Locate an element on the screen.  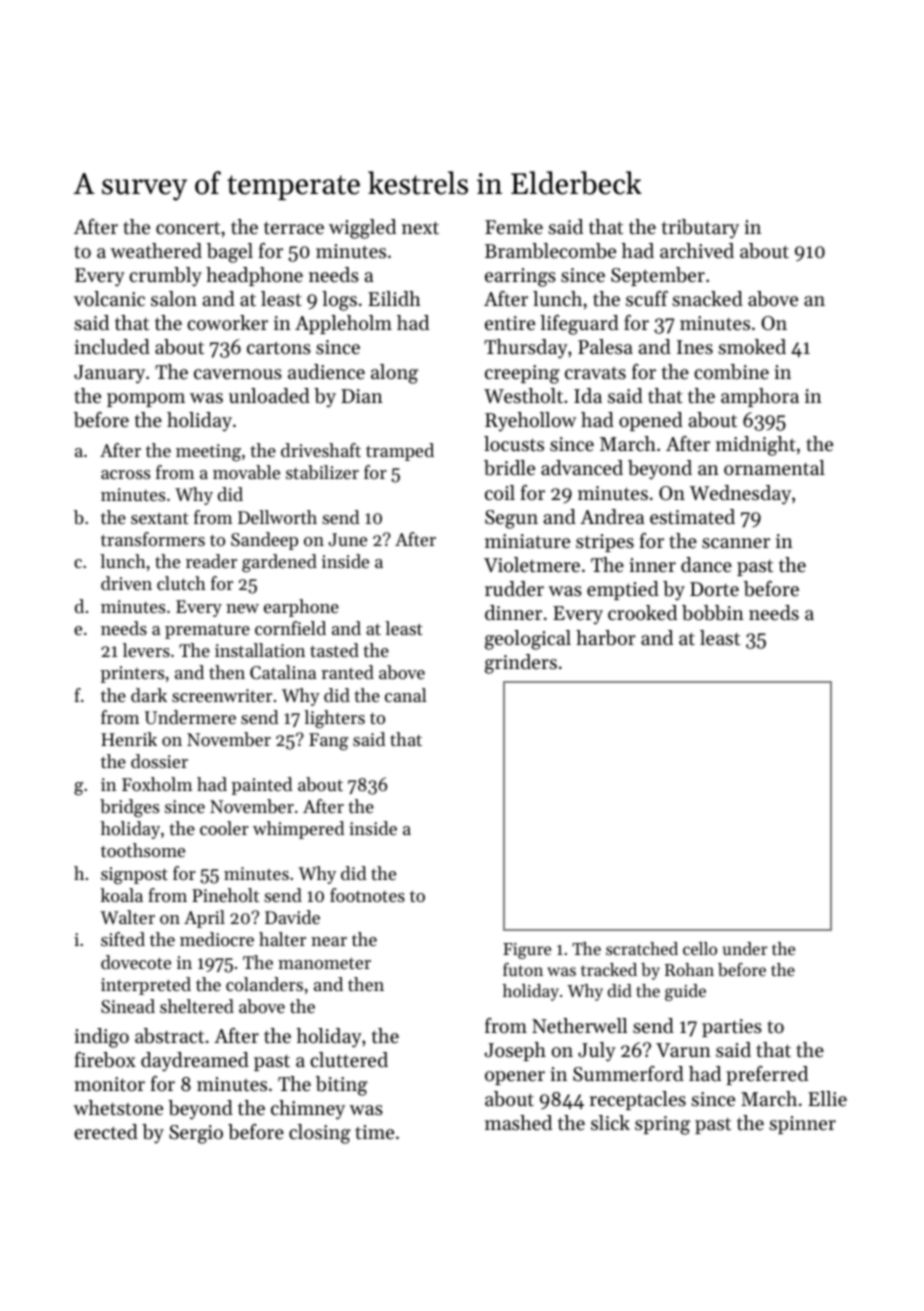
Wednesday is located at coordinates (740, 495).
